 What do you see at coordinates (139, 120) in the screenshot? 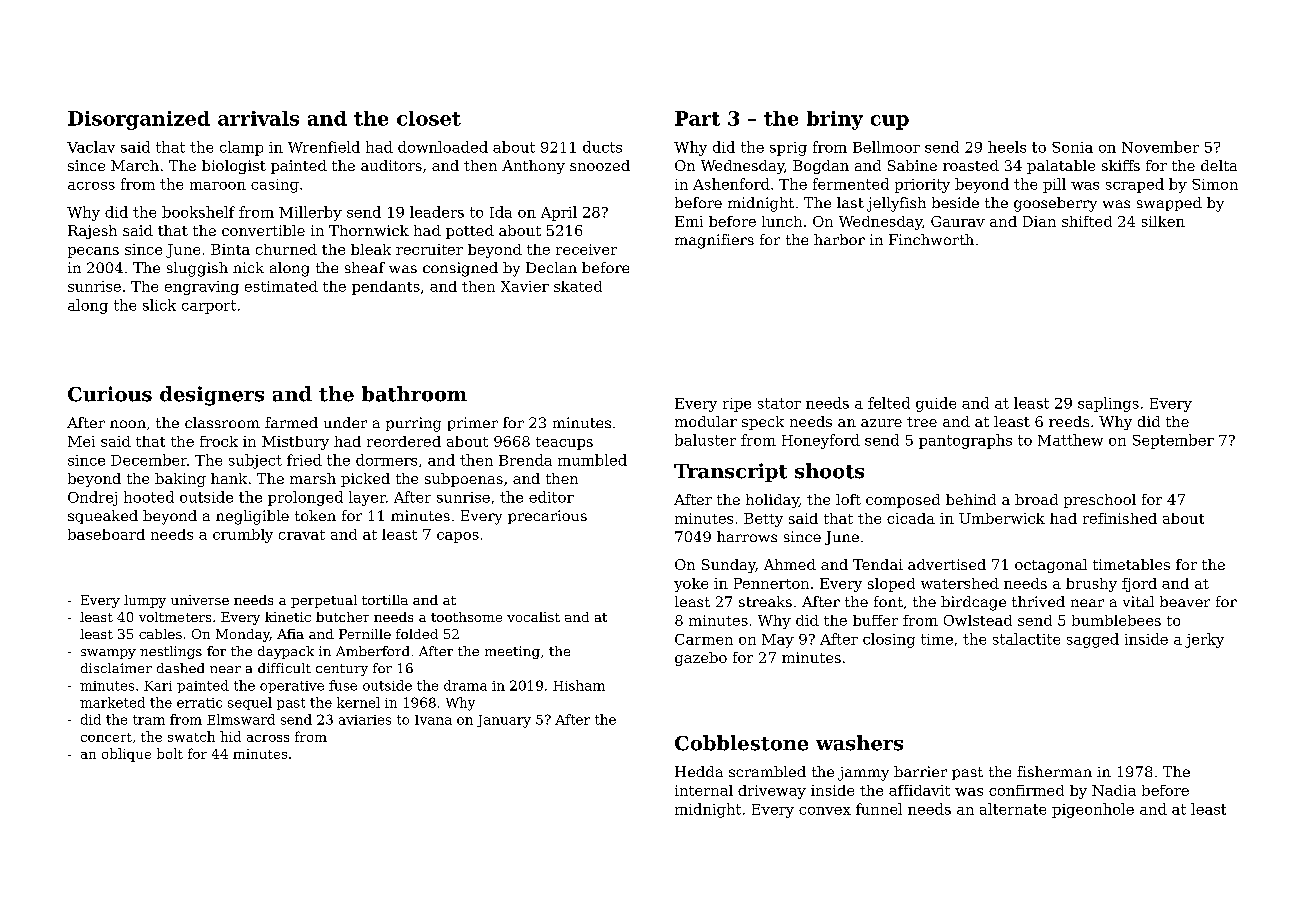
I see `Disorganized` at bounding box center [139, 120].
